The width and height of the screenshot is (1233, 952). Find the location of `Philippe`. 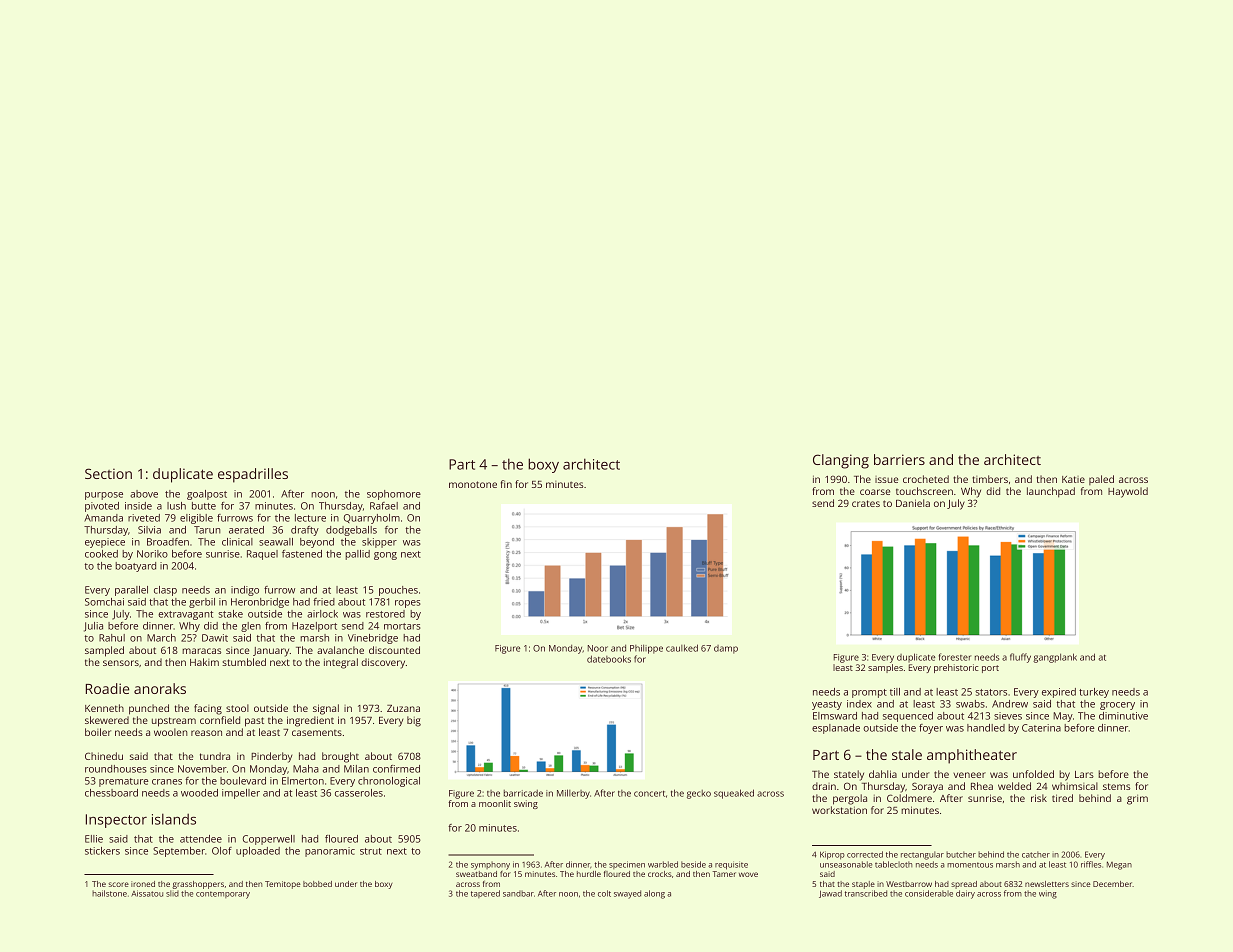

Philippe is located at coordinates (646, 649).
